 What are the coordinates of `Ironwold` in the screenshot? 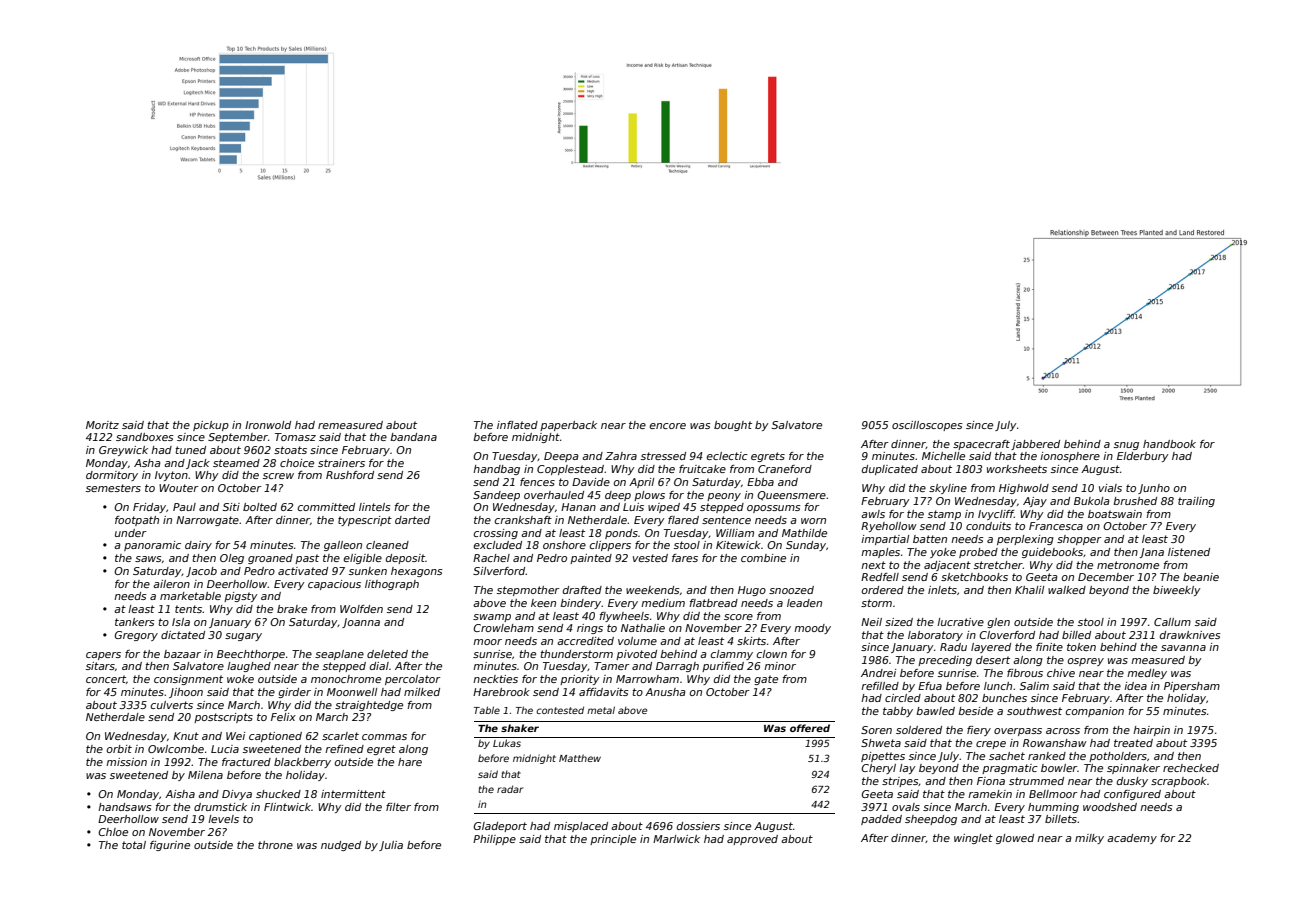 It's located at (268, 425).
